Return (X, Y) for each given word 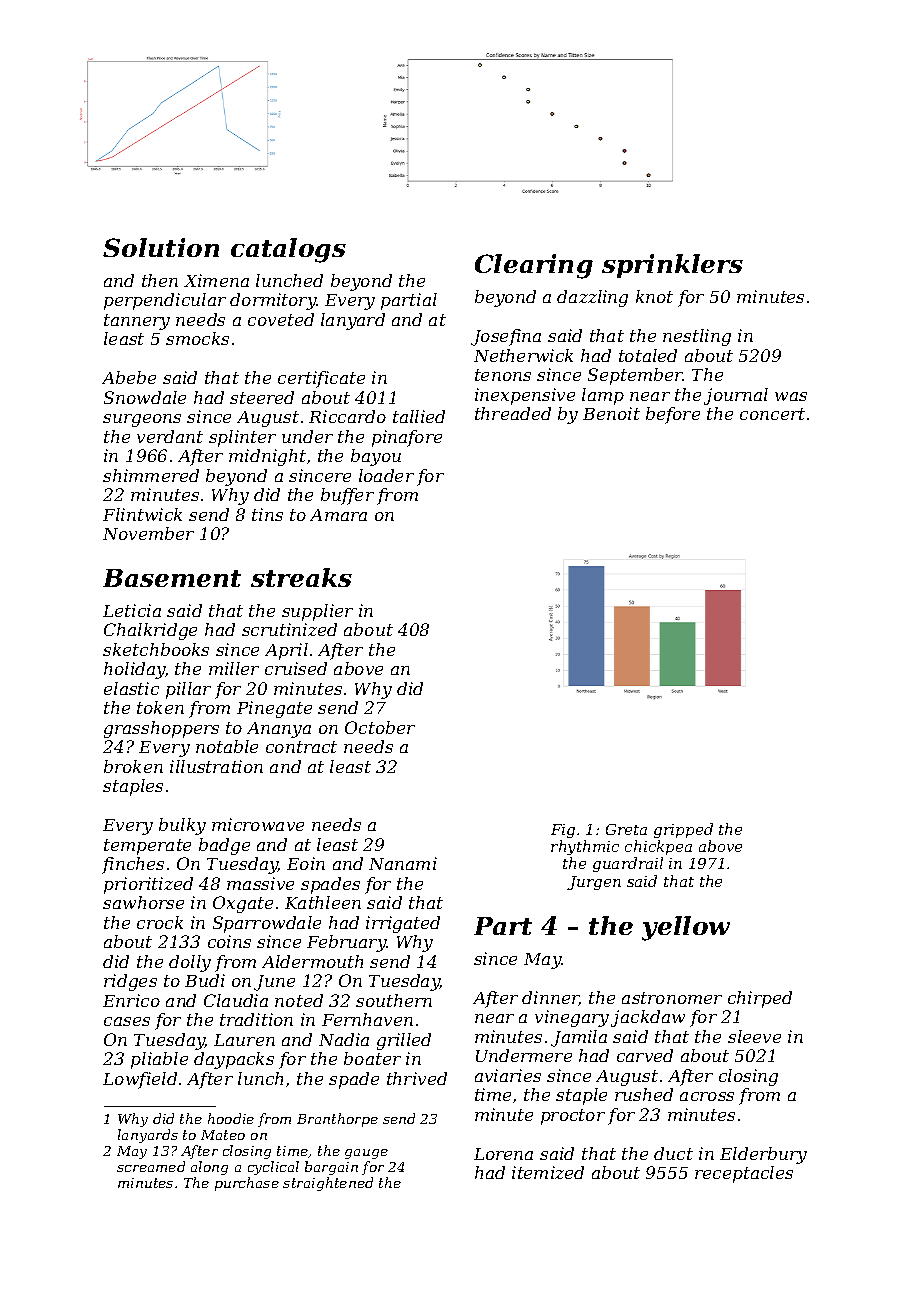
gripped (683, 830)
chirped (760, 999)
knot (654, 296)
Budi (205, 980)
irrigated (403, 924)
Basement (172, 578)
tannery (137, 322)
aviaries (508, 1075)
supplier (317, 612)
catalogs (288, 250)
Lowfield (140, 1080)
